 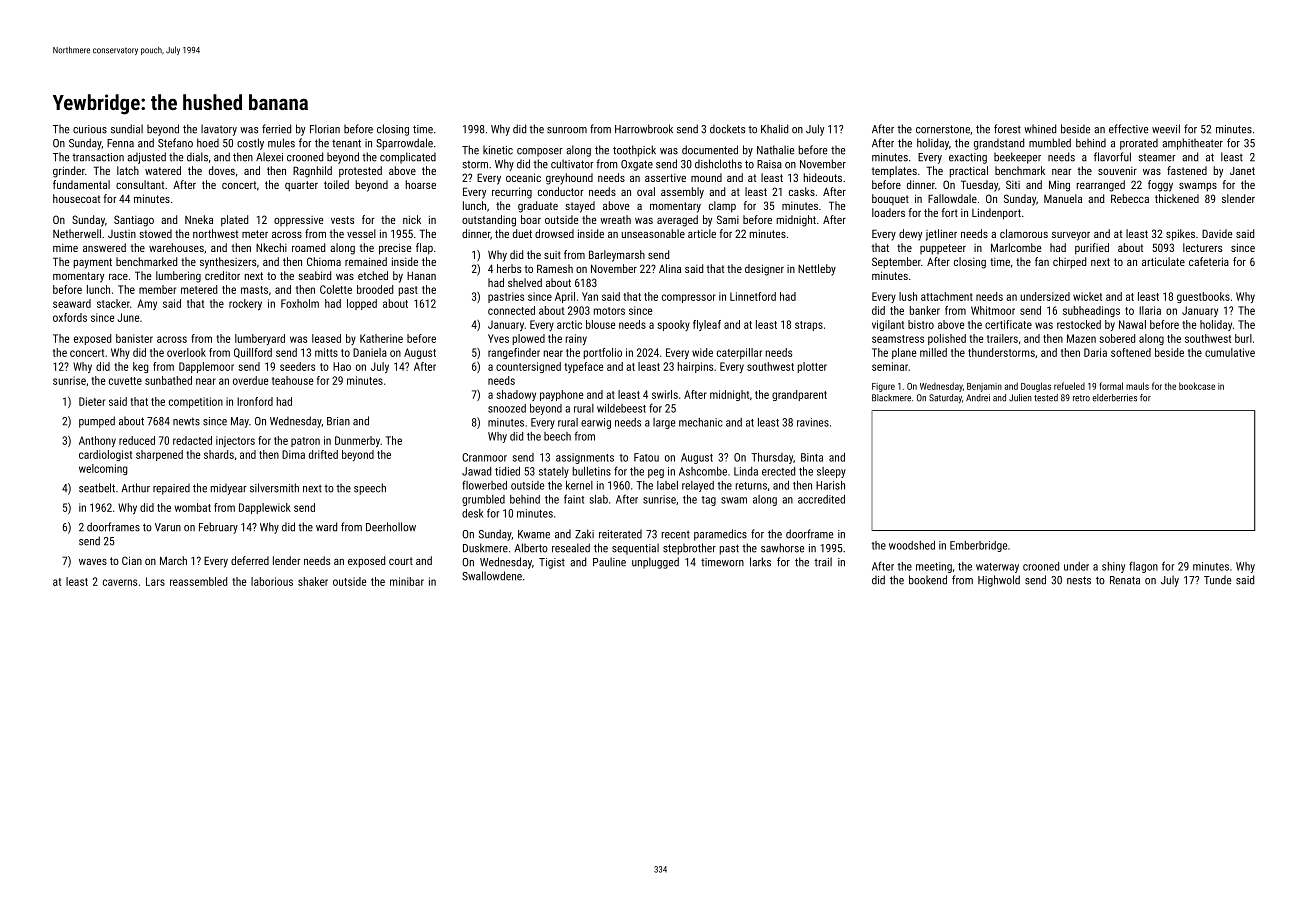 I want to click on ferried, so click(x=276, y=129).
